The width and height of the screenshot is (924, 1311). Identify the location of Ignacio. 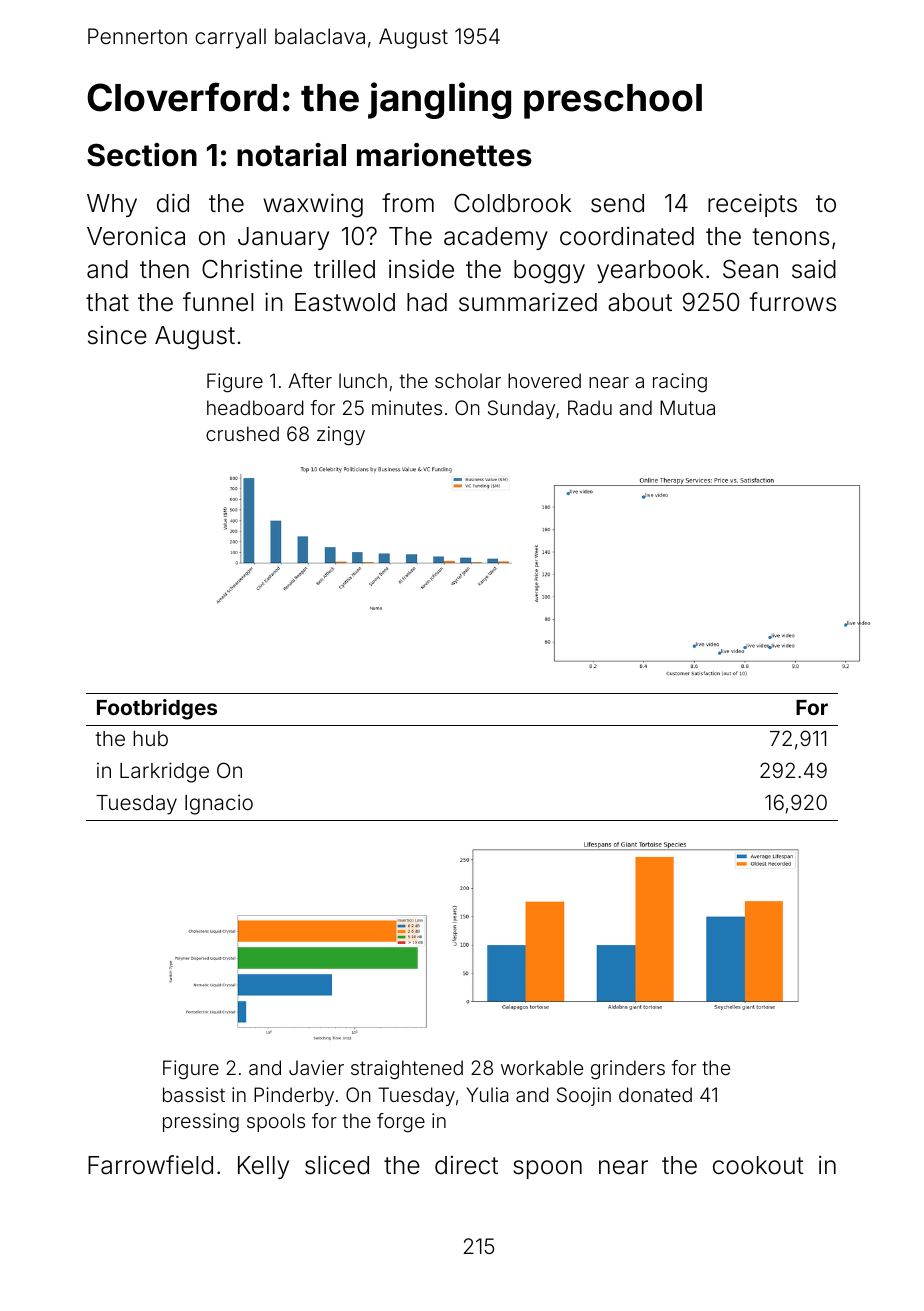
(219, 804).
